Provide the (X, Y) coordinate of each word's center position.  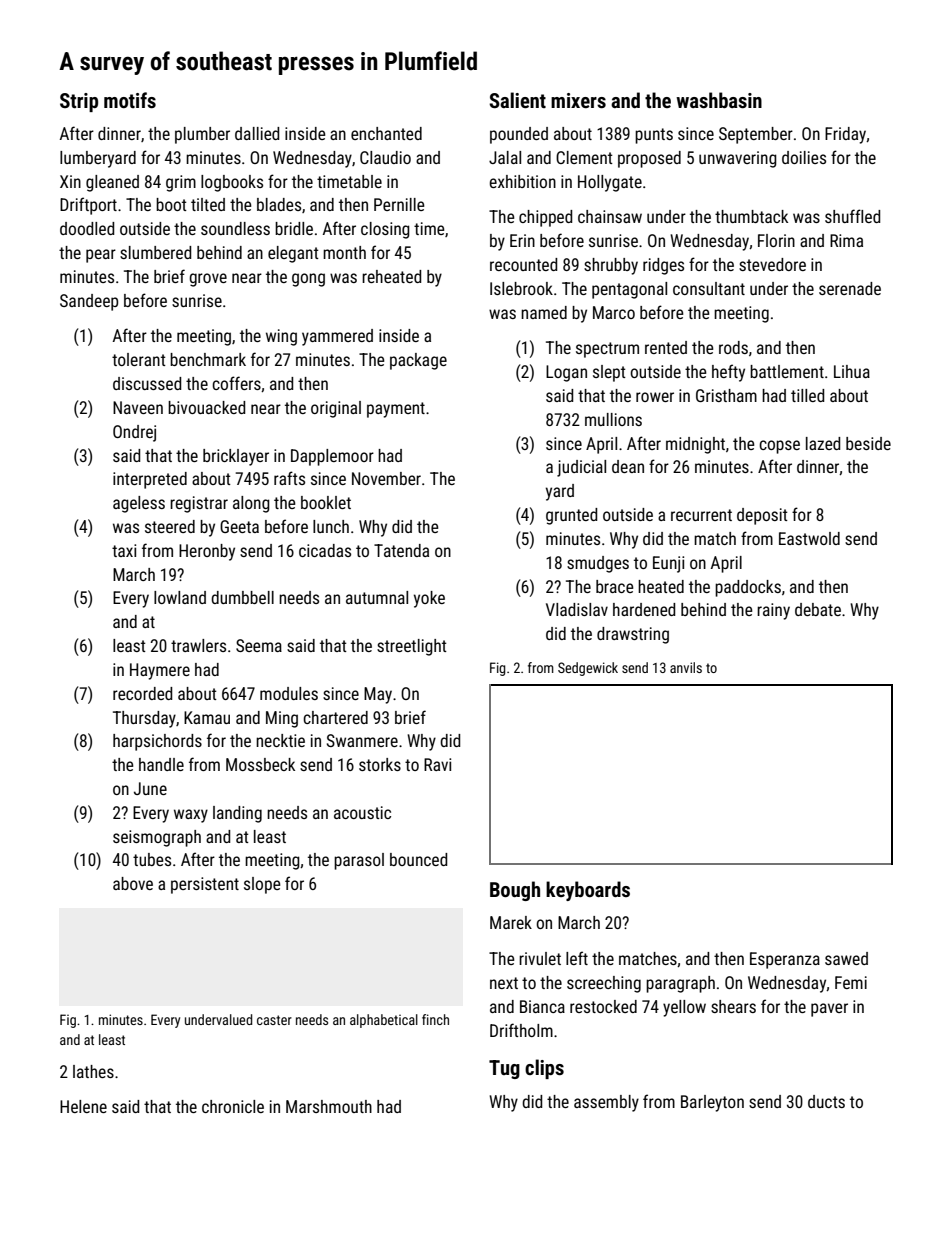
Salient (517, 100)
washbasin (719, 100)
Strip (79, 102)
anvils (686, 667)
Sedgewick (588, 669)
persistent (205, 885)
